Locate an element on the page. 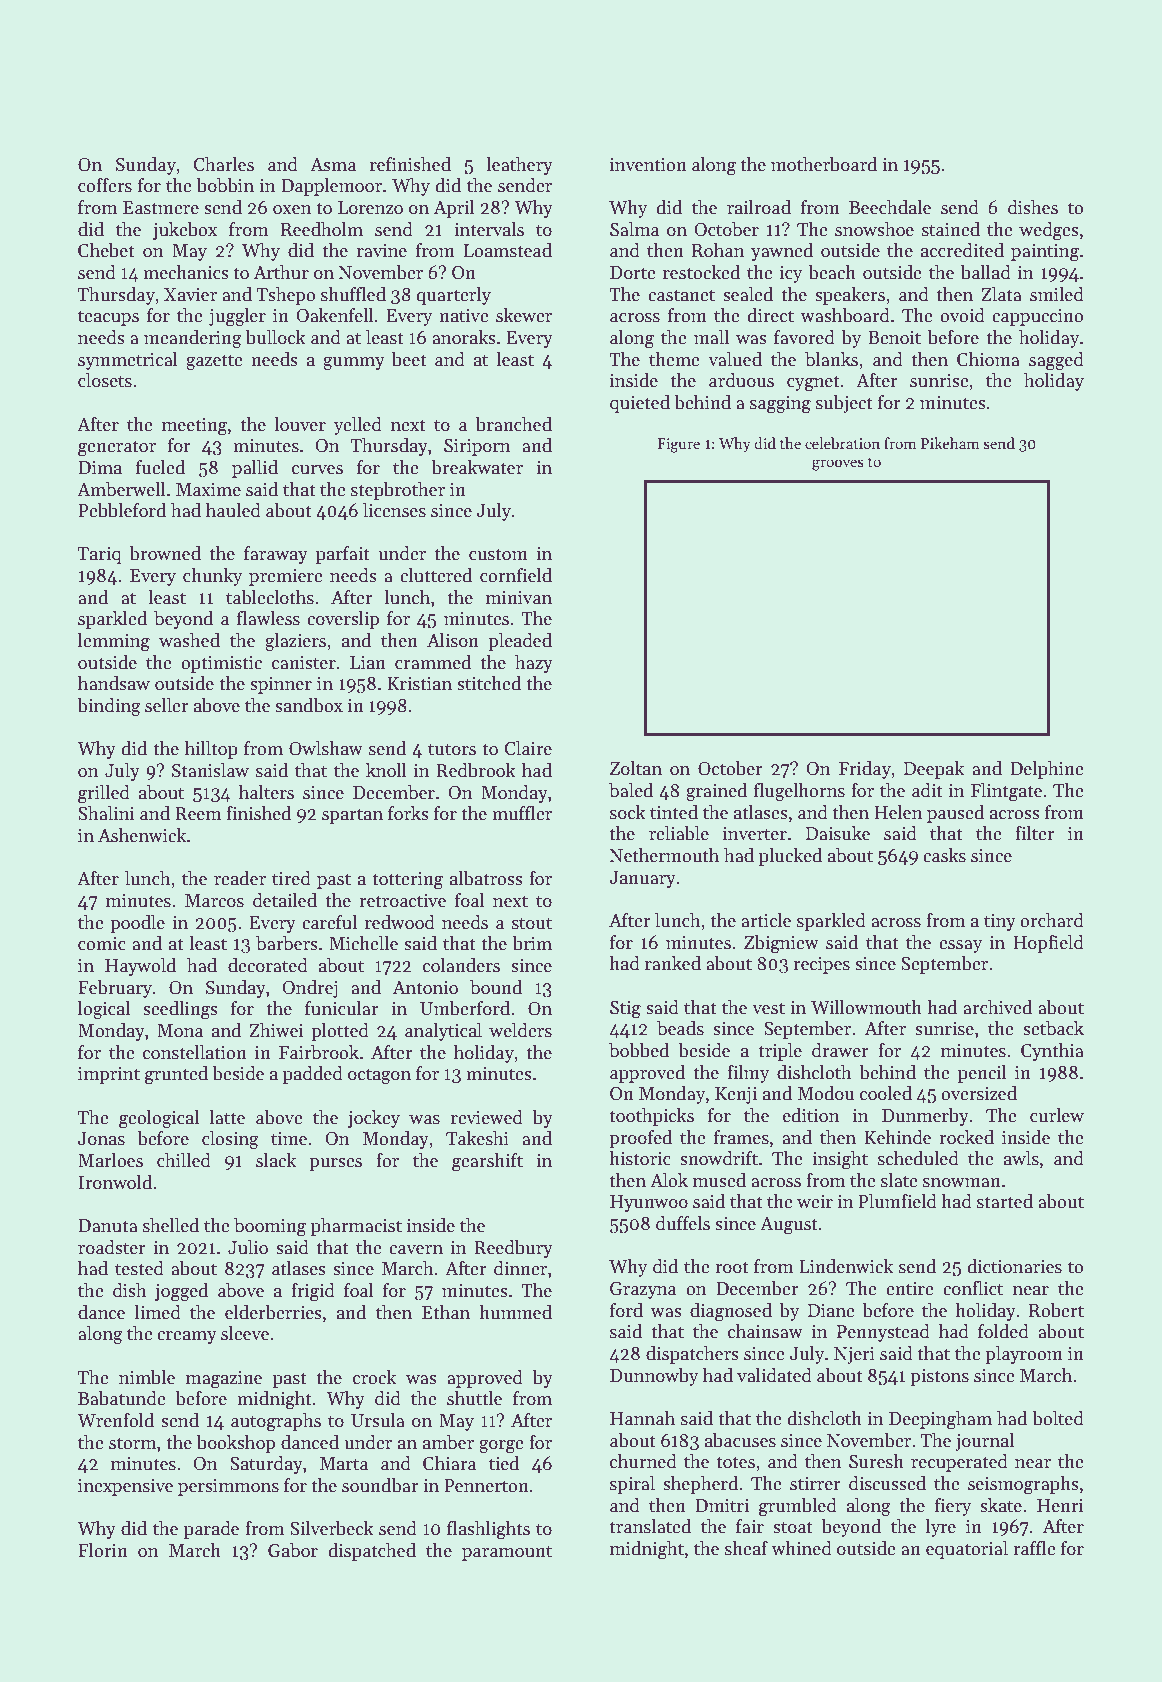 The height and width of the image is (1682, 1162). motherboard is located at coordinates (824, 164).
